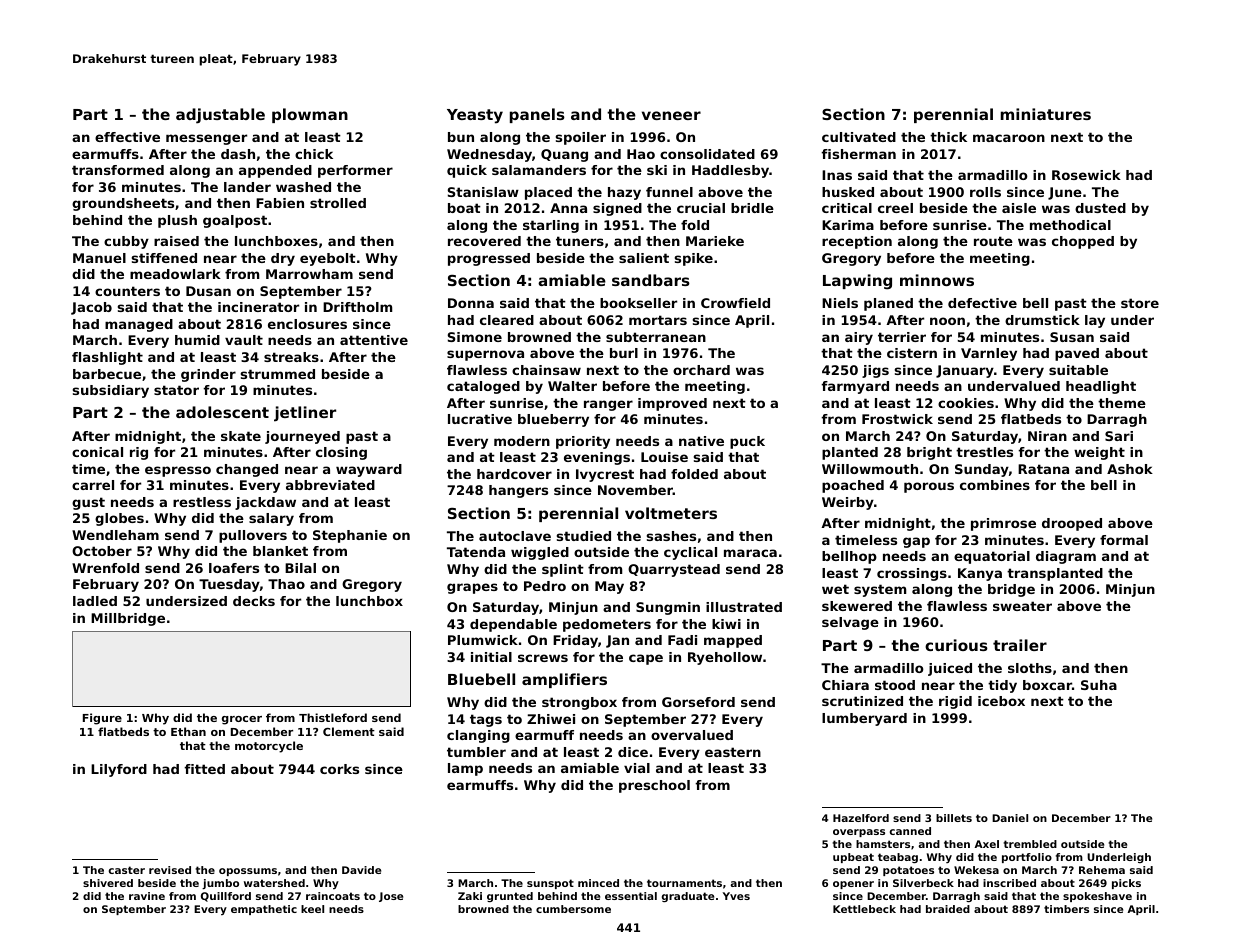 The width and height of the screenshot is (1233, 952). What do you see at coordinates (312, 909) in the screenshot?
I see `keel` at bounding box center [312, 909].
